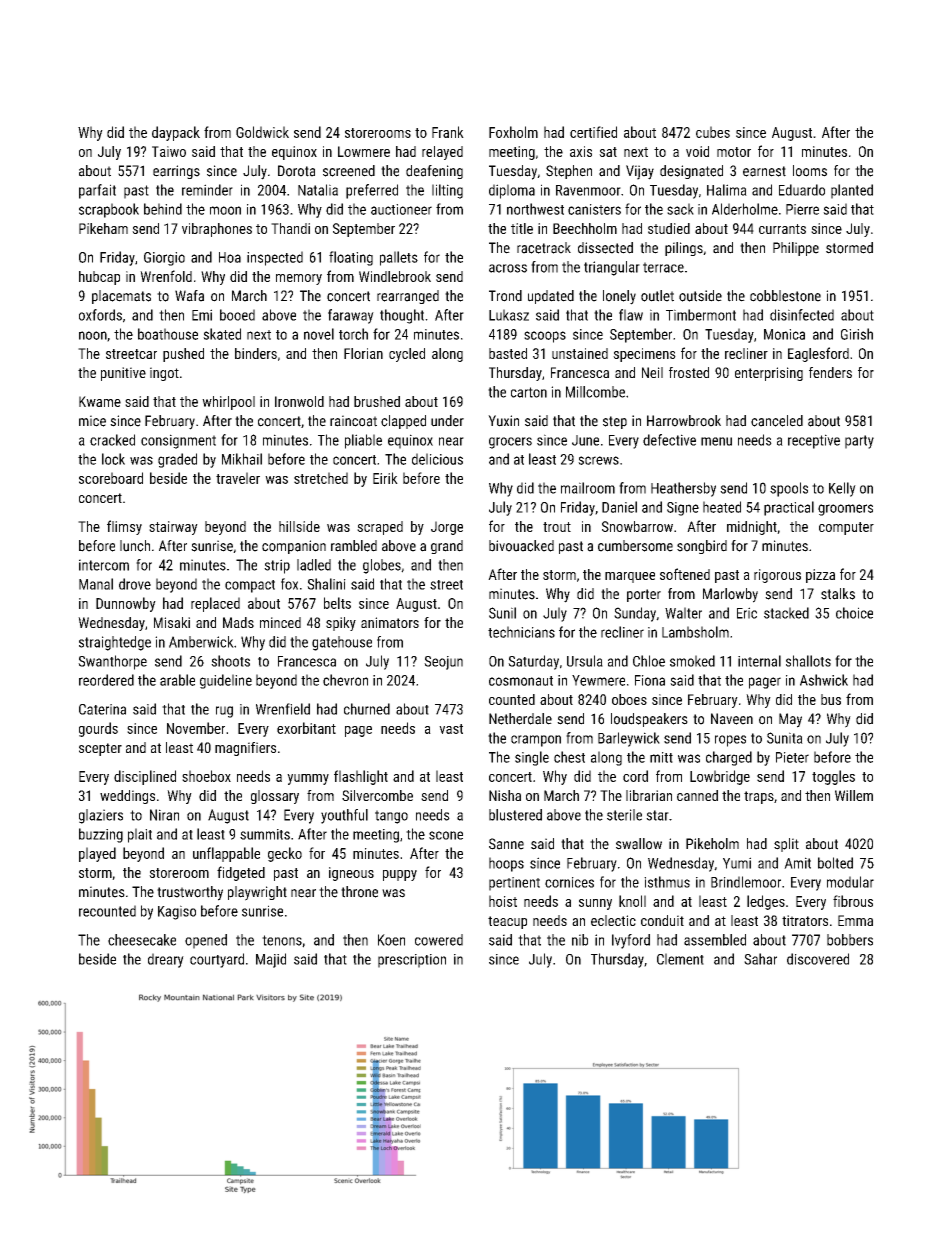 The width and height of the document is (952, 1233). I want to click on earrings, so click(176, 172).
